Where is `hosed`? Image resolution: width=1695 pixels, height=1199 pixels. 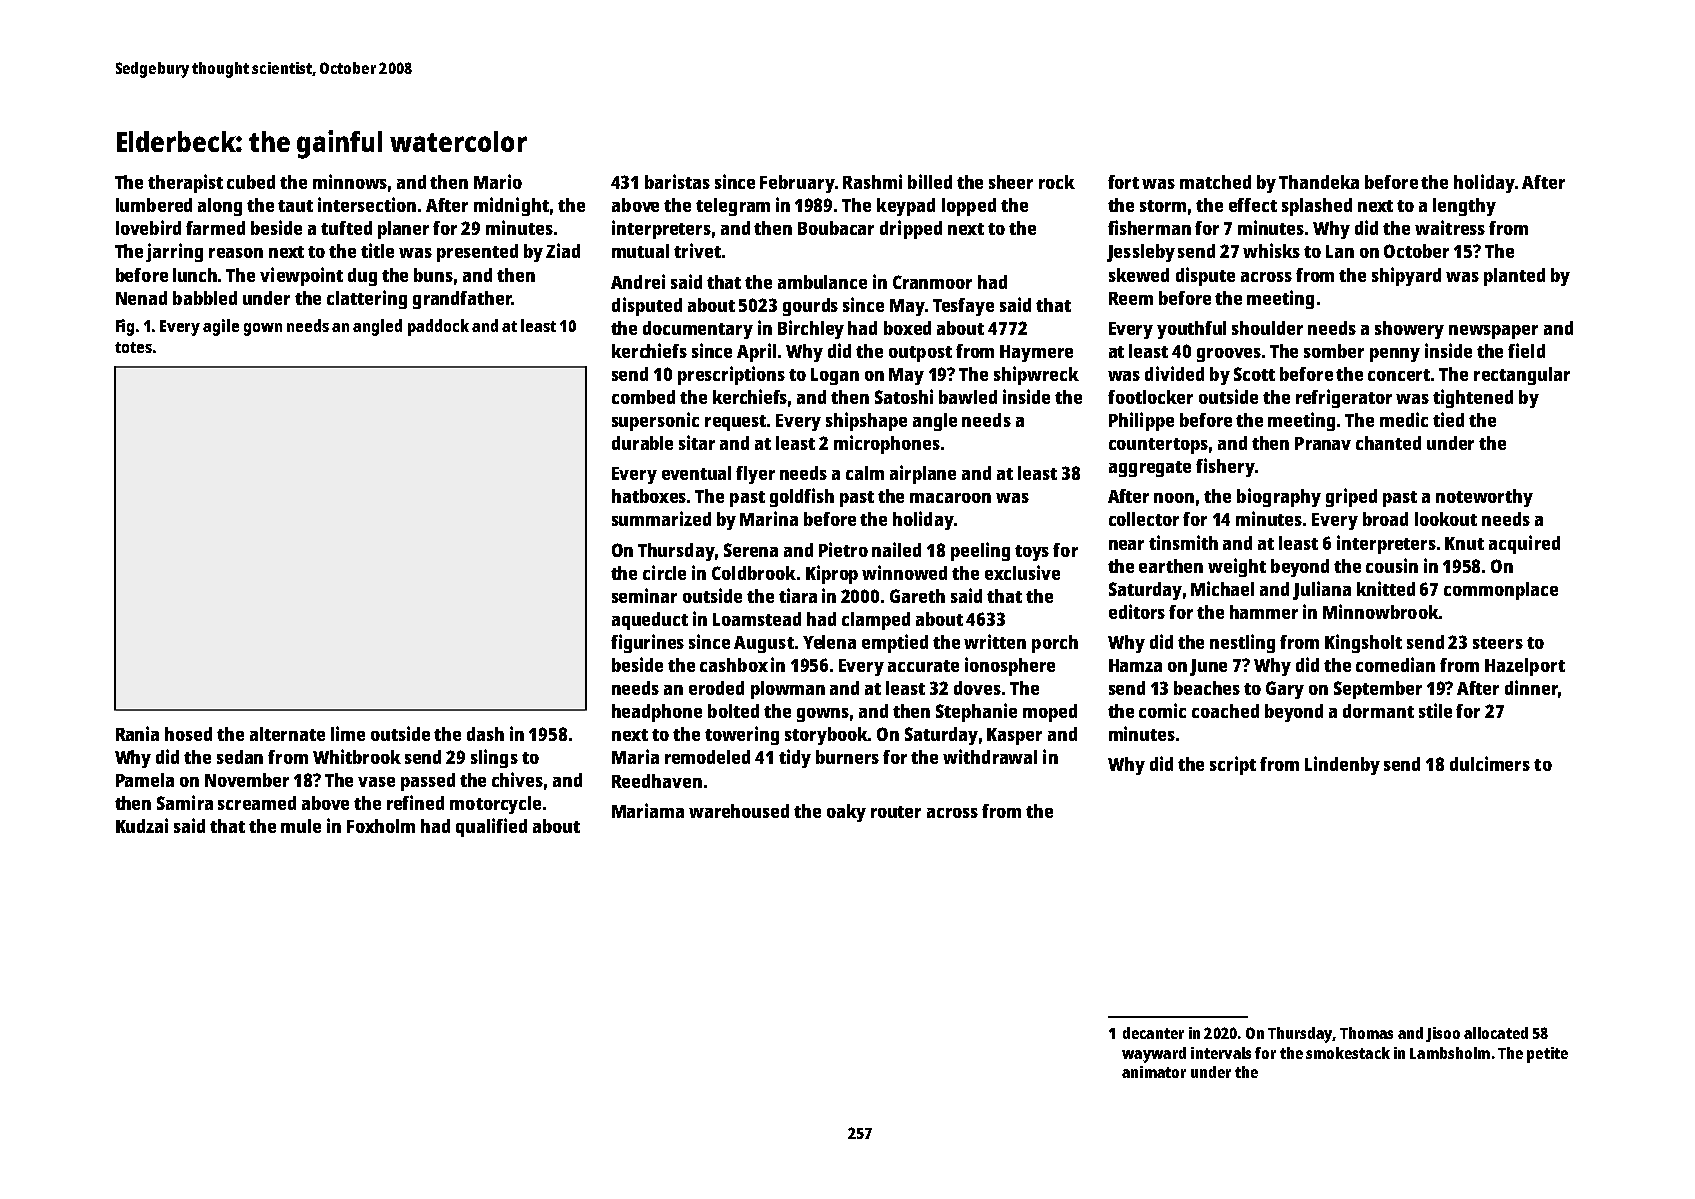 hosed is located at coordinates (188, 734).
